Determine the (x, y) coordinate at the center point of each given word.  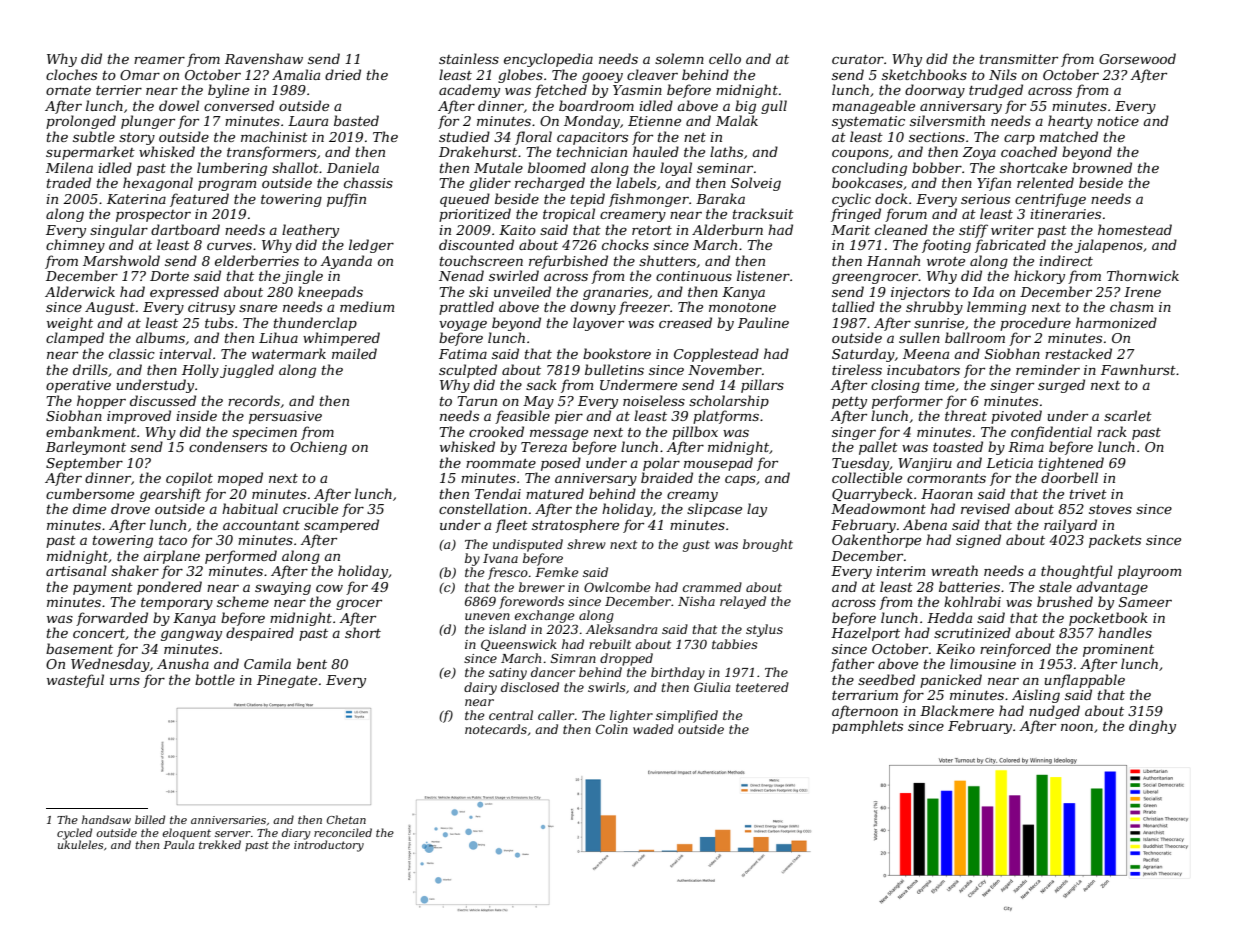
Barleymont (86, 448)
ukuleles (80, 844)
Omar (140, 75)
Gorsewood (1137, 58)
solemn (679, 58)
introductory (329, 846)
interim (900, 571)
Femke (556, 572)
